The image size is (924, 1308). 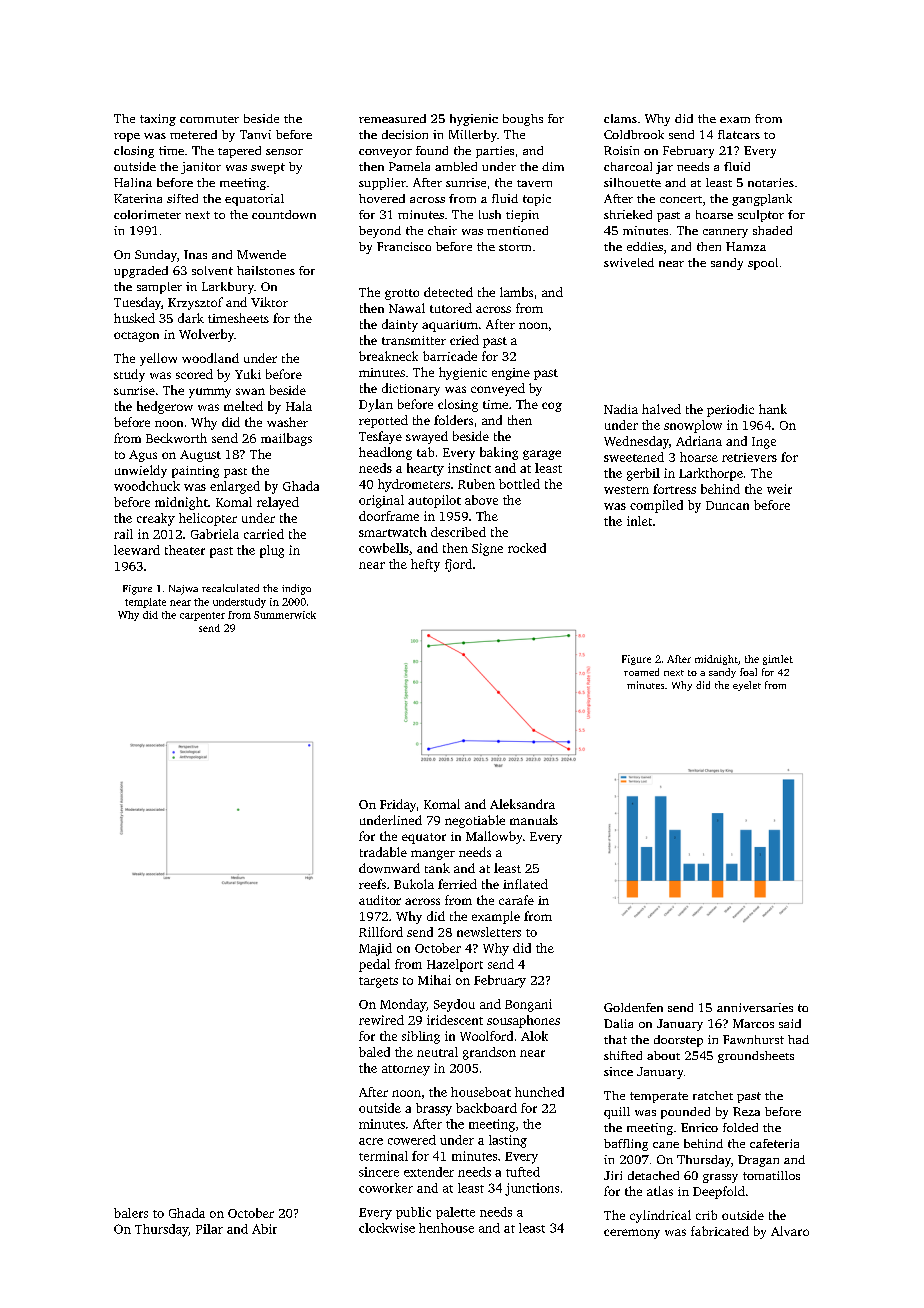 What do you see at coordinates (272, 551) in the screenshot?
I see `plug` at bounding box center [272, 551].
